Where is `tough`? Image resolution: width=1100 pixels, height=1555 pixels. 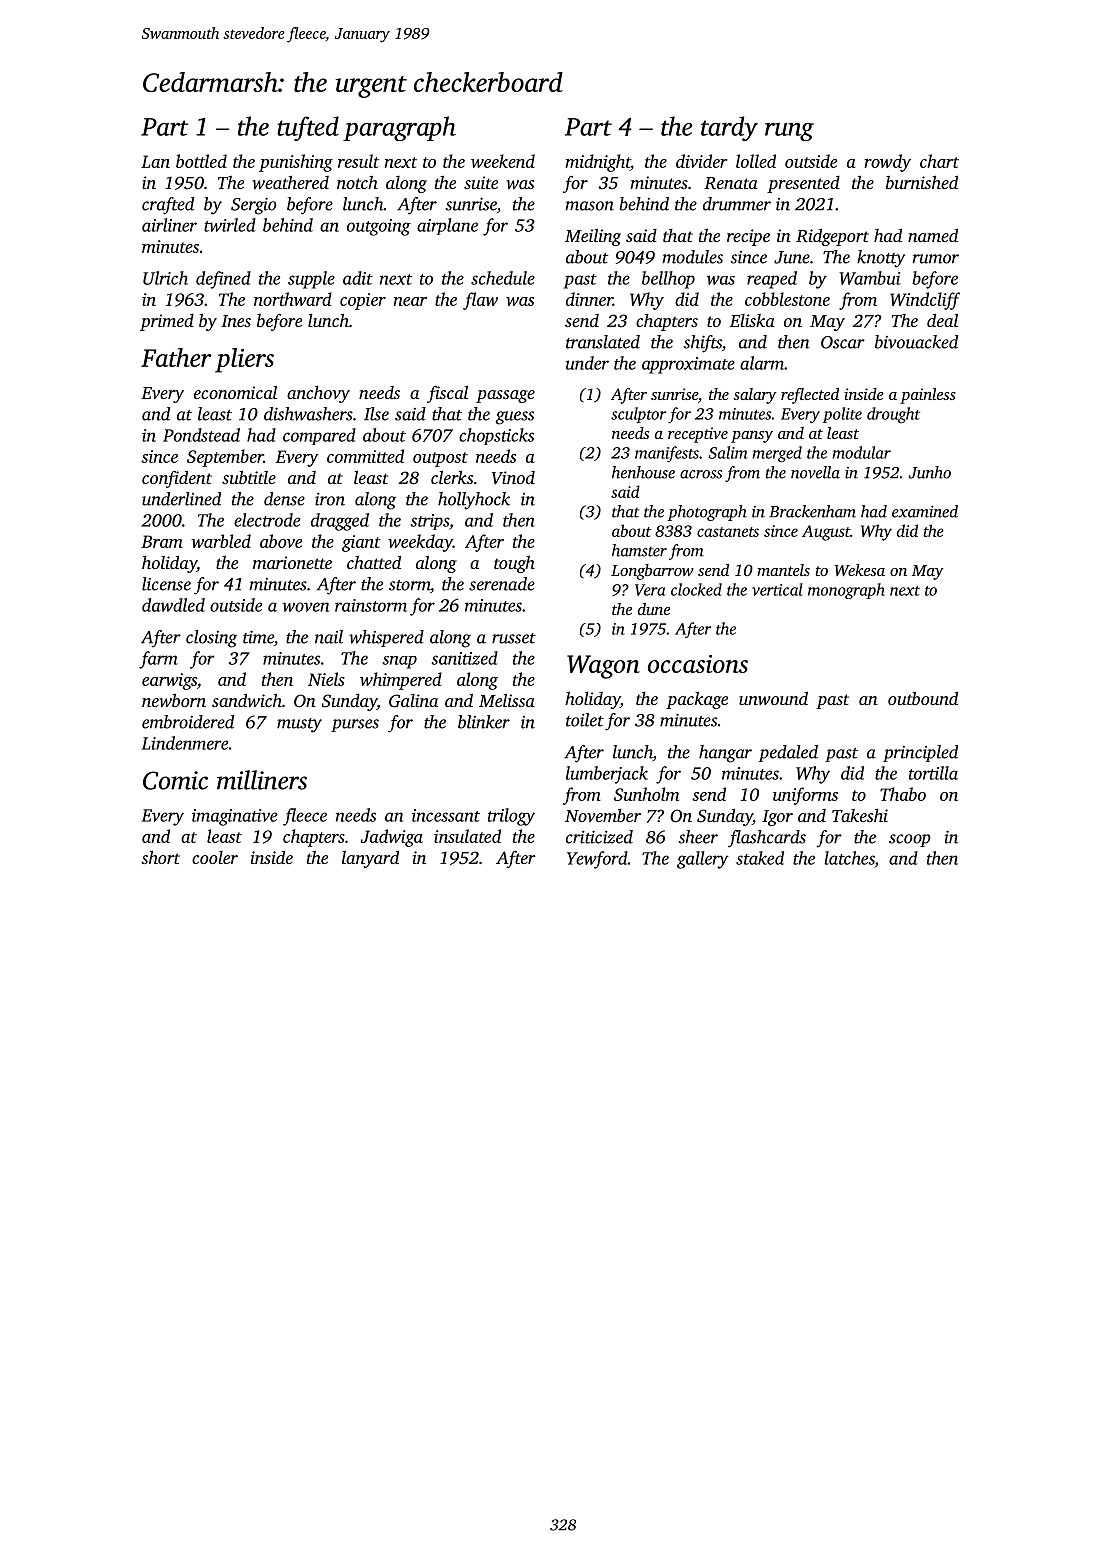 tough is located at coordinates (514, 564).
